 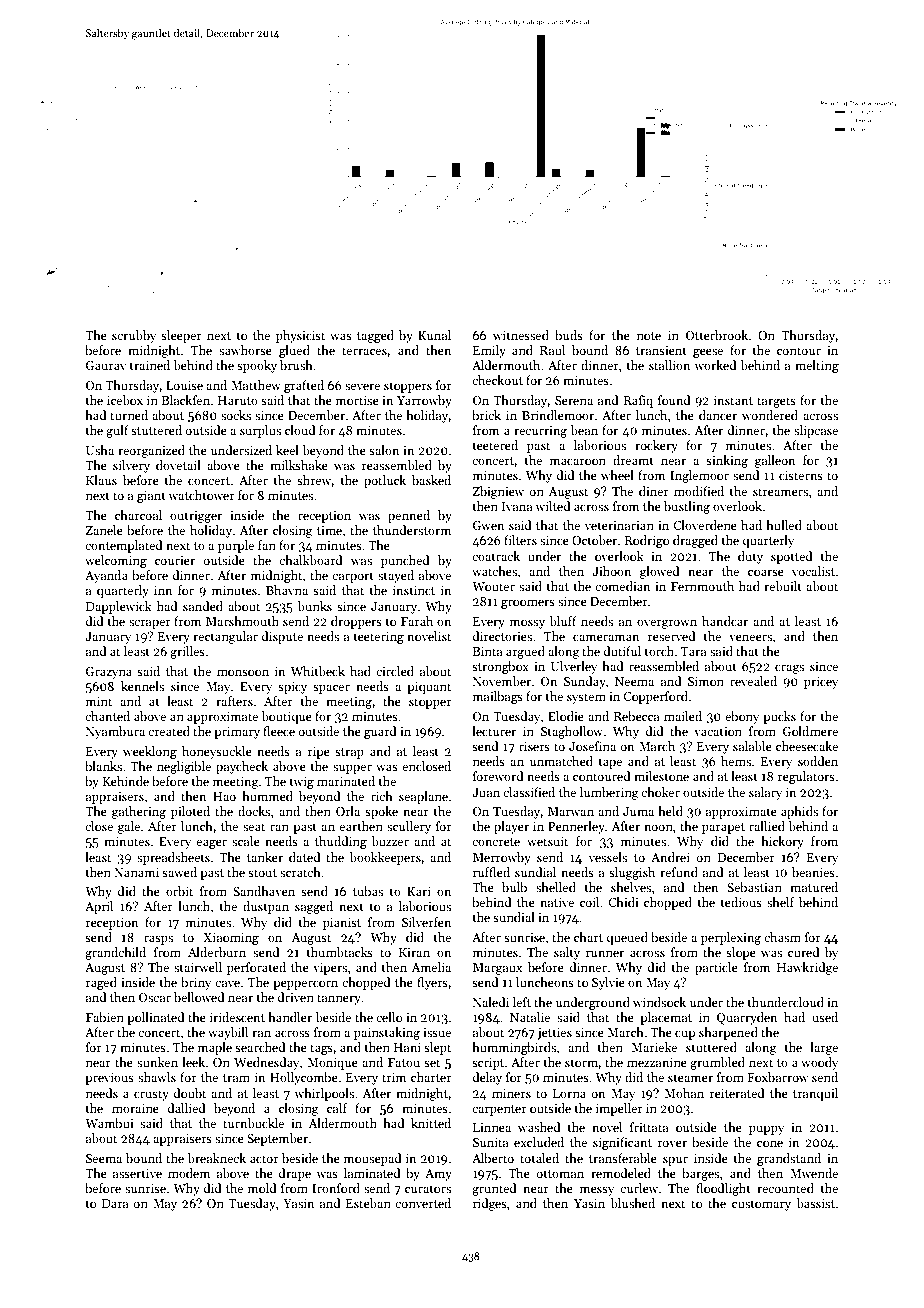 I want to click on Marshmouth, so click(x=242, y=621).
